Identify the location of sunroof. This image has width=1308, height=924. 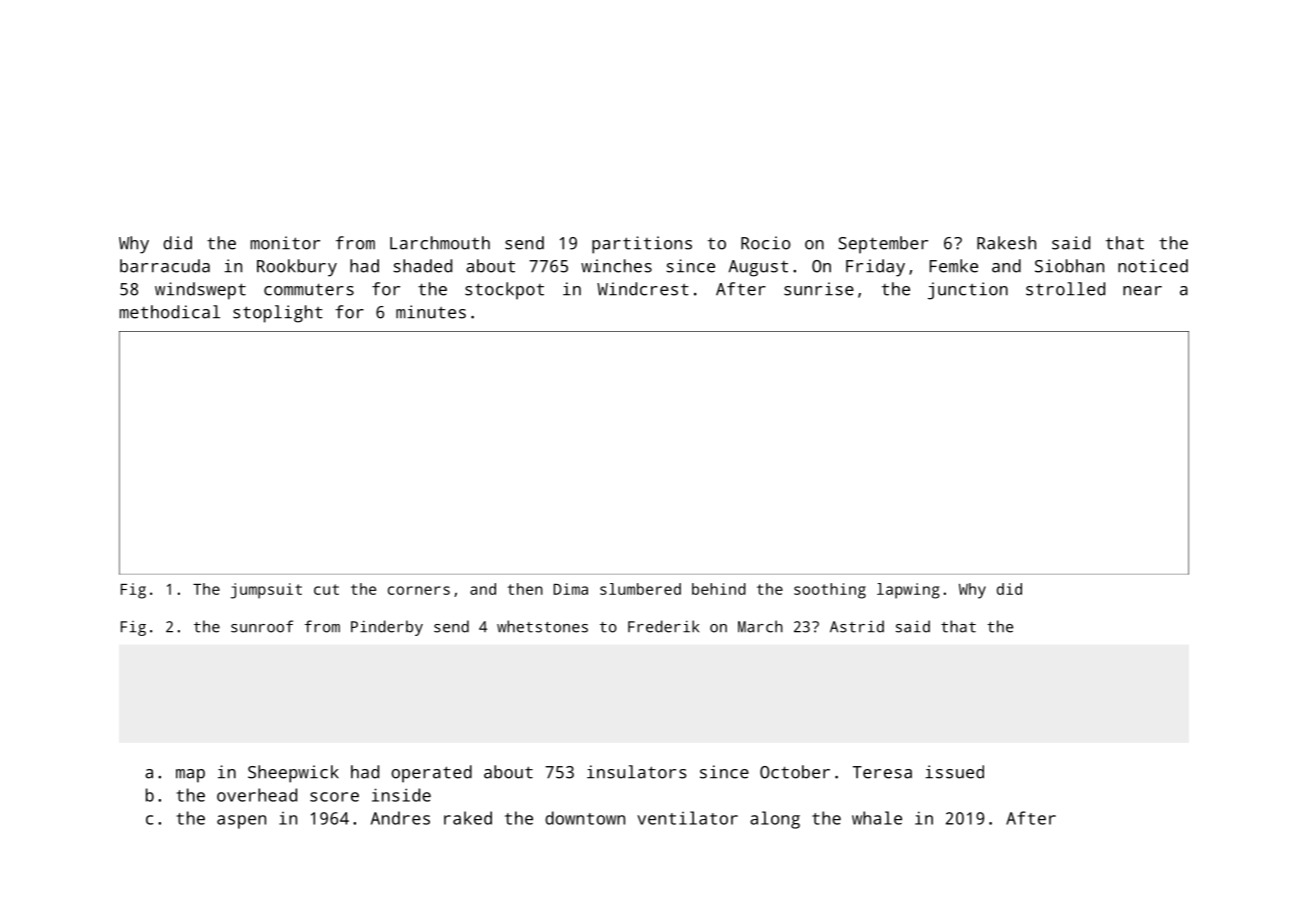
(262, 626).
